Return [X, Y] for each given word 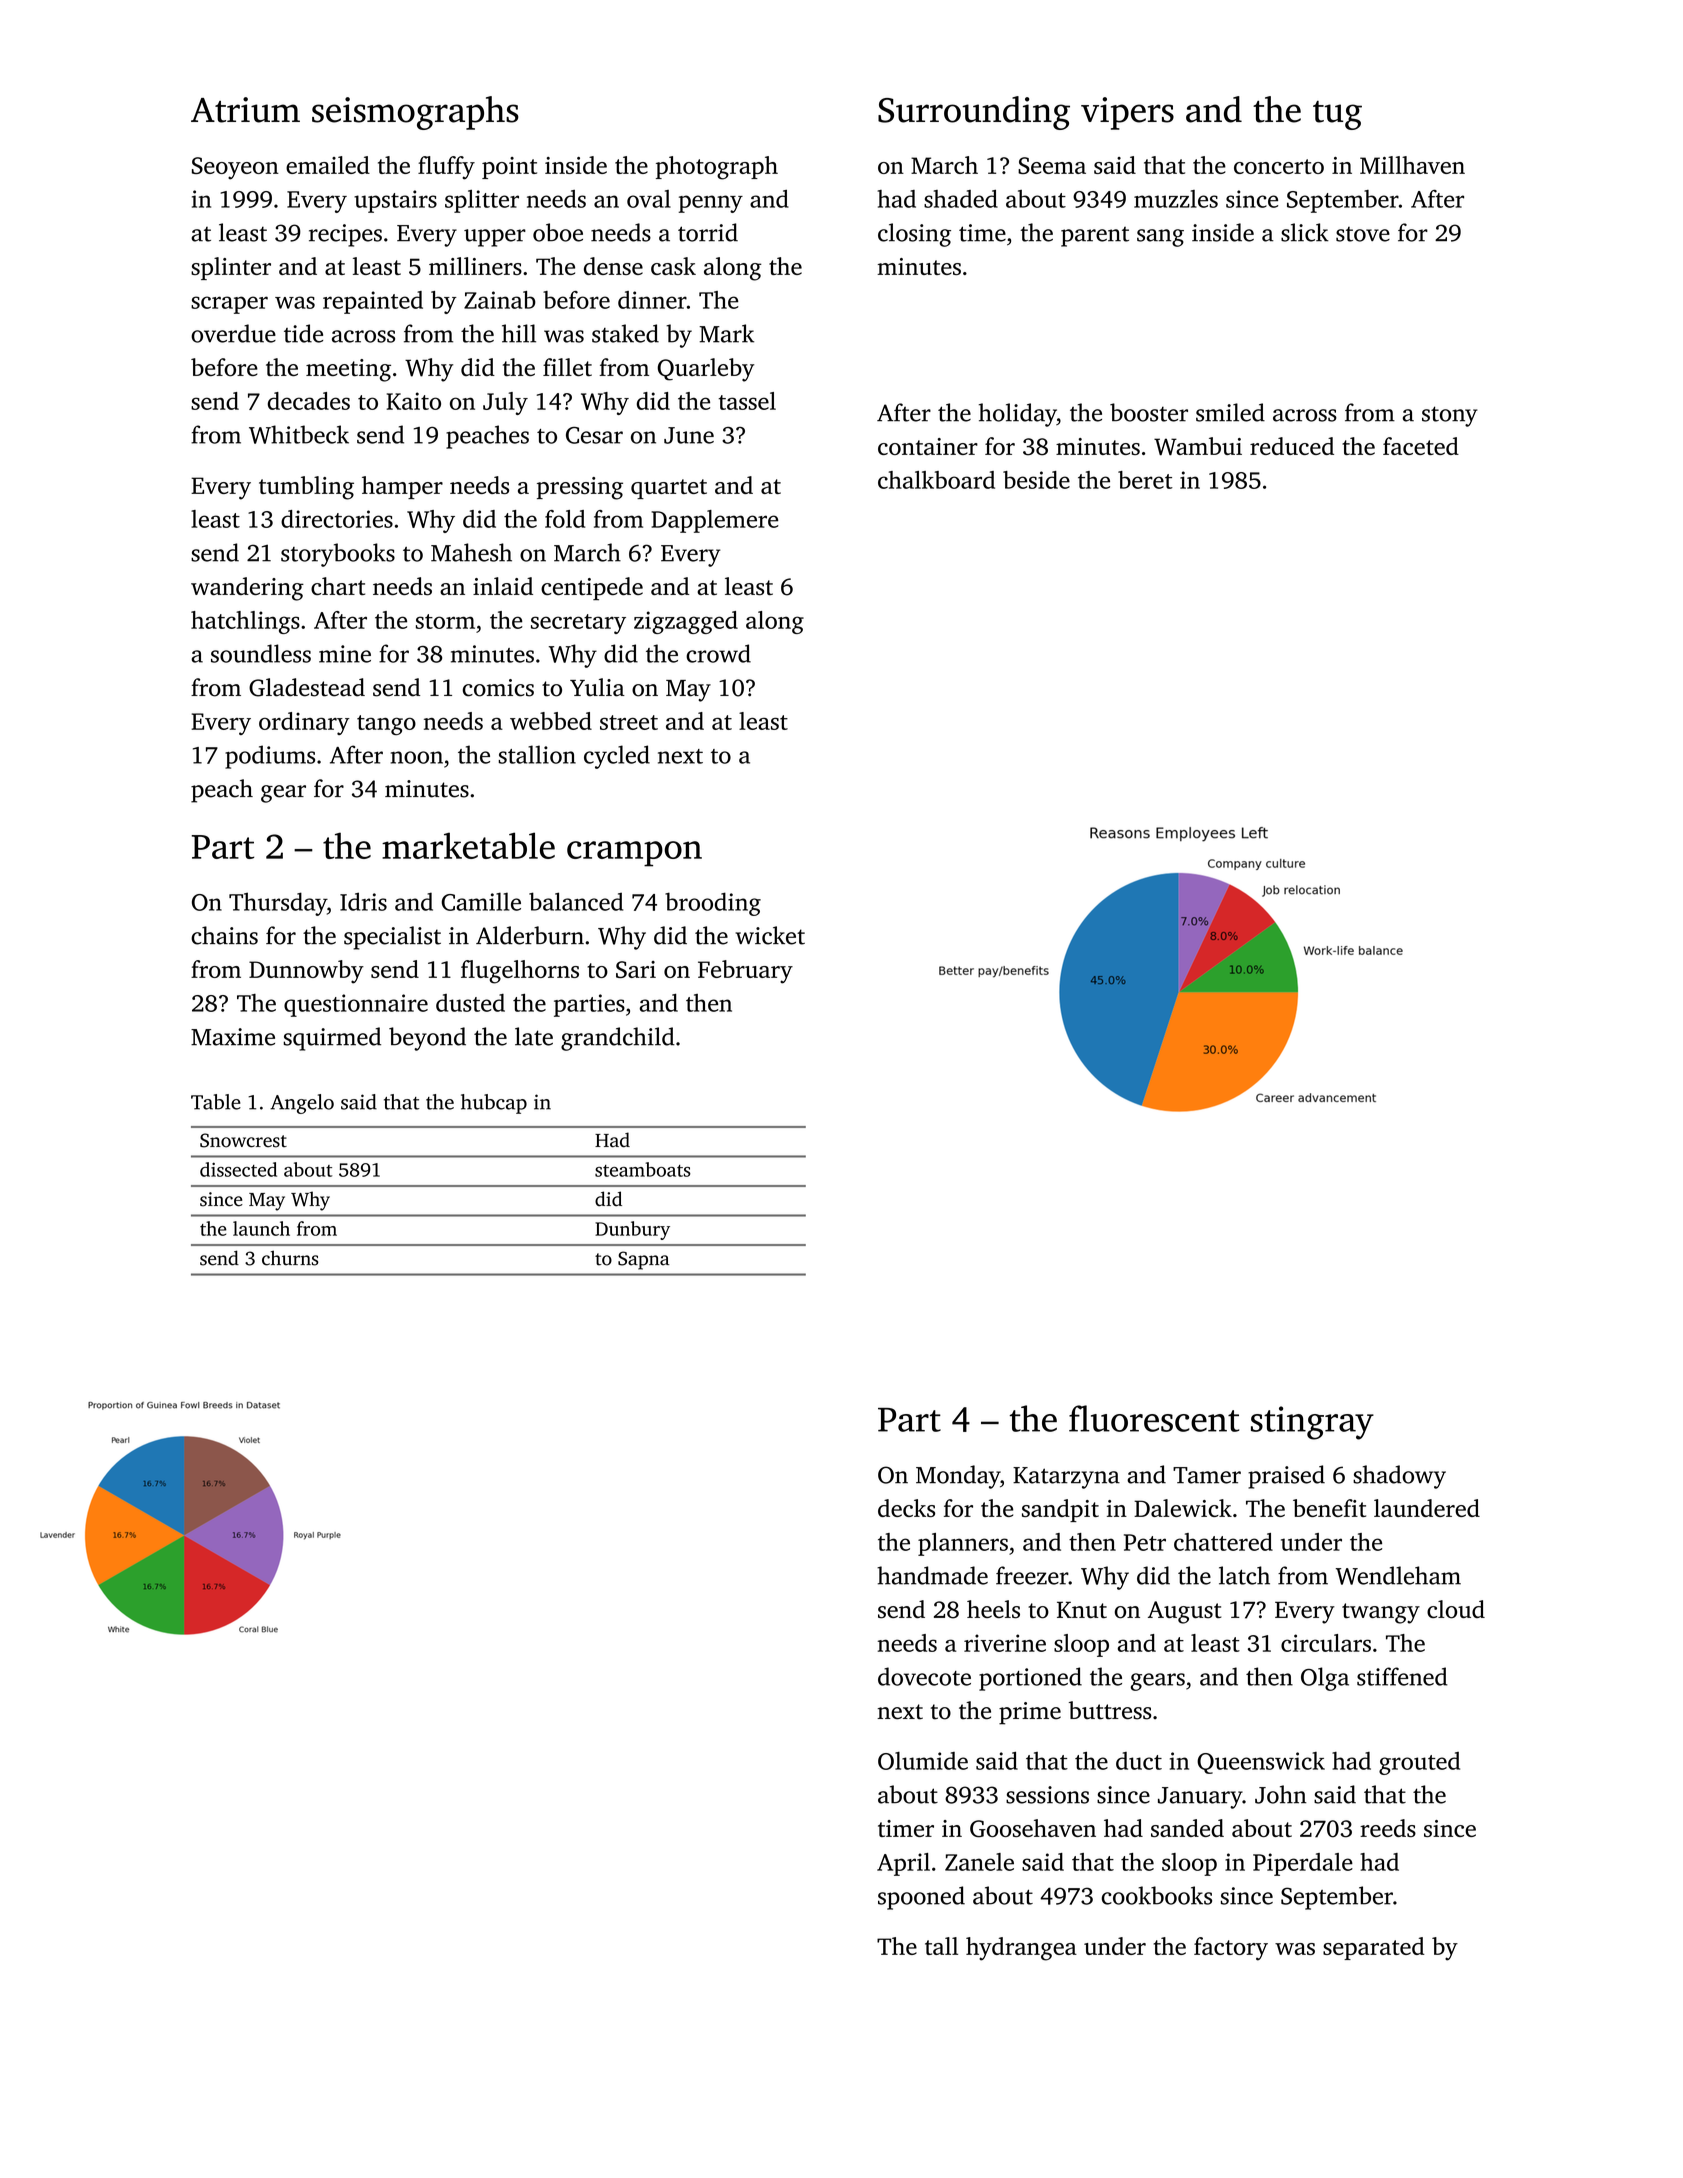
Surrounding [974, 113]
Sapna [643, 1260]
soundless [261, 653]
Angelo [302, 1104]
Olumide [923, 1761]
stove [1363, 234]
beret [1145, 480]
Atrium [245, 110]
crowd [718, 653]
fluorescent [1154, 1418]
